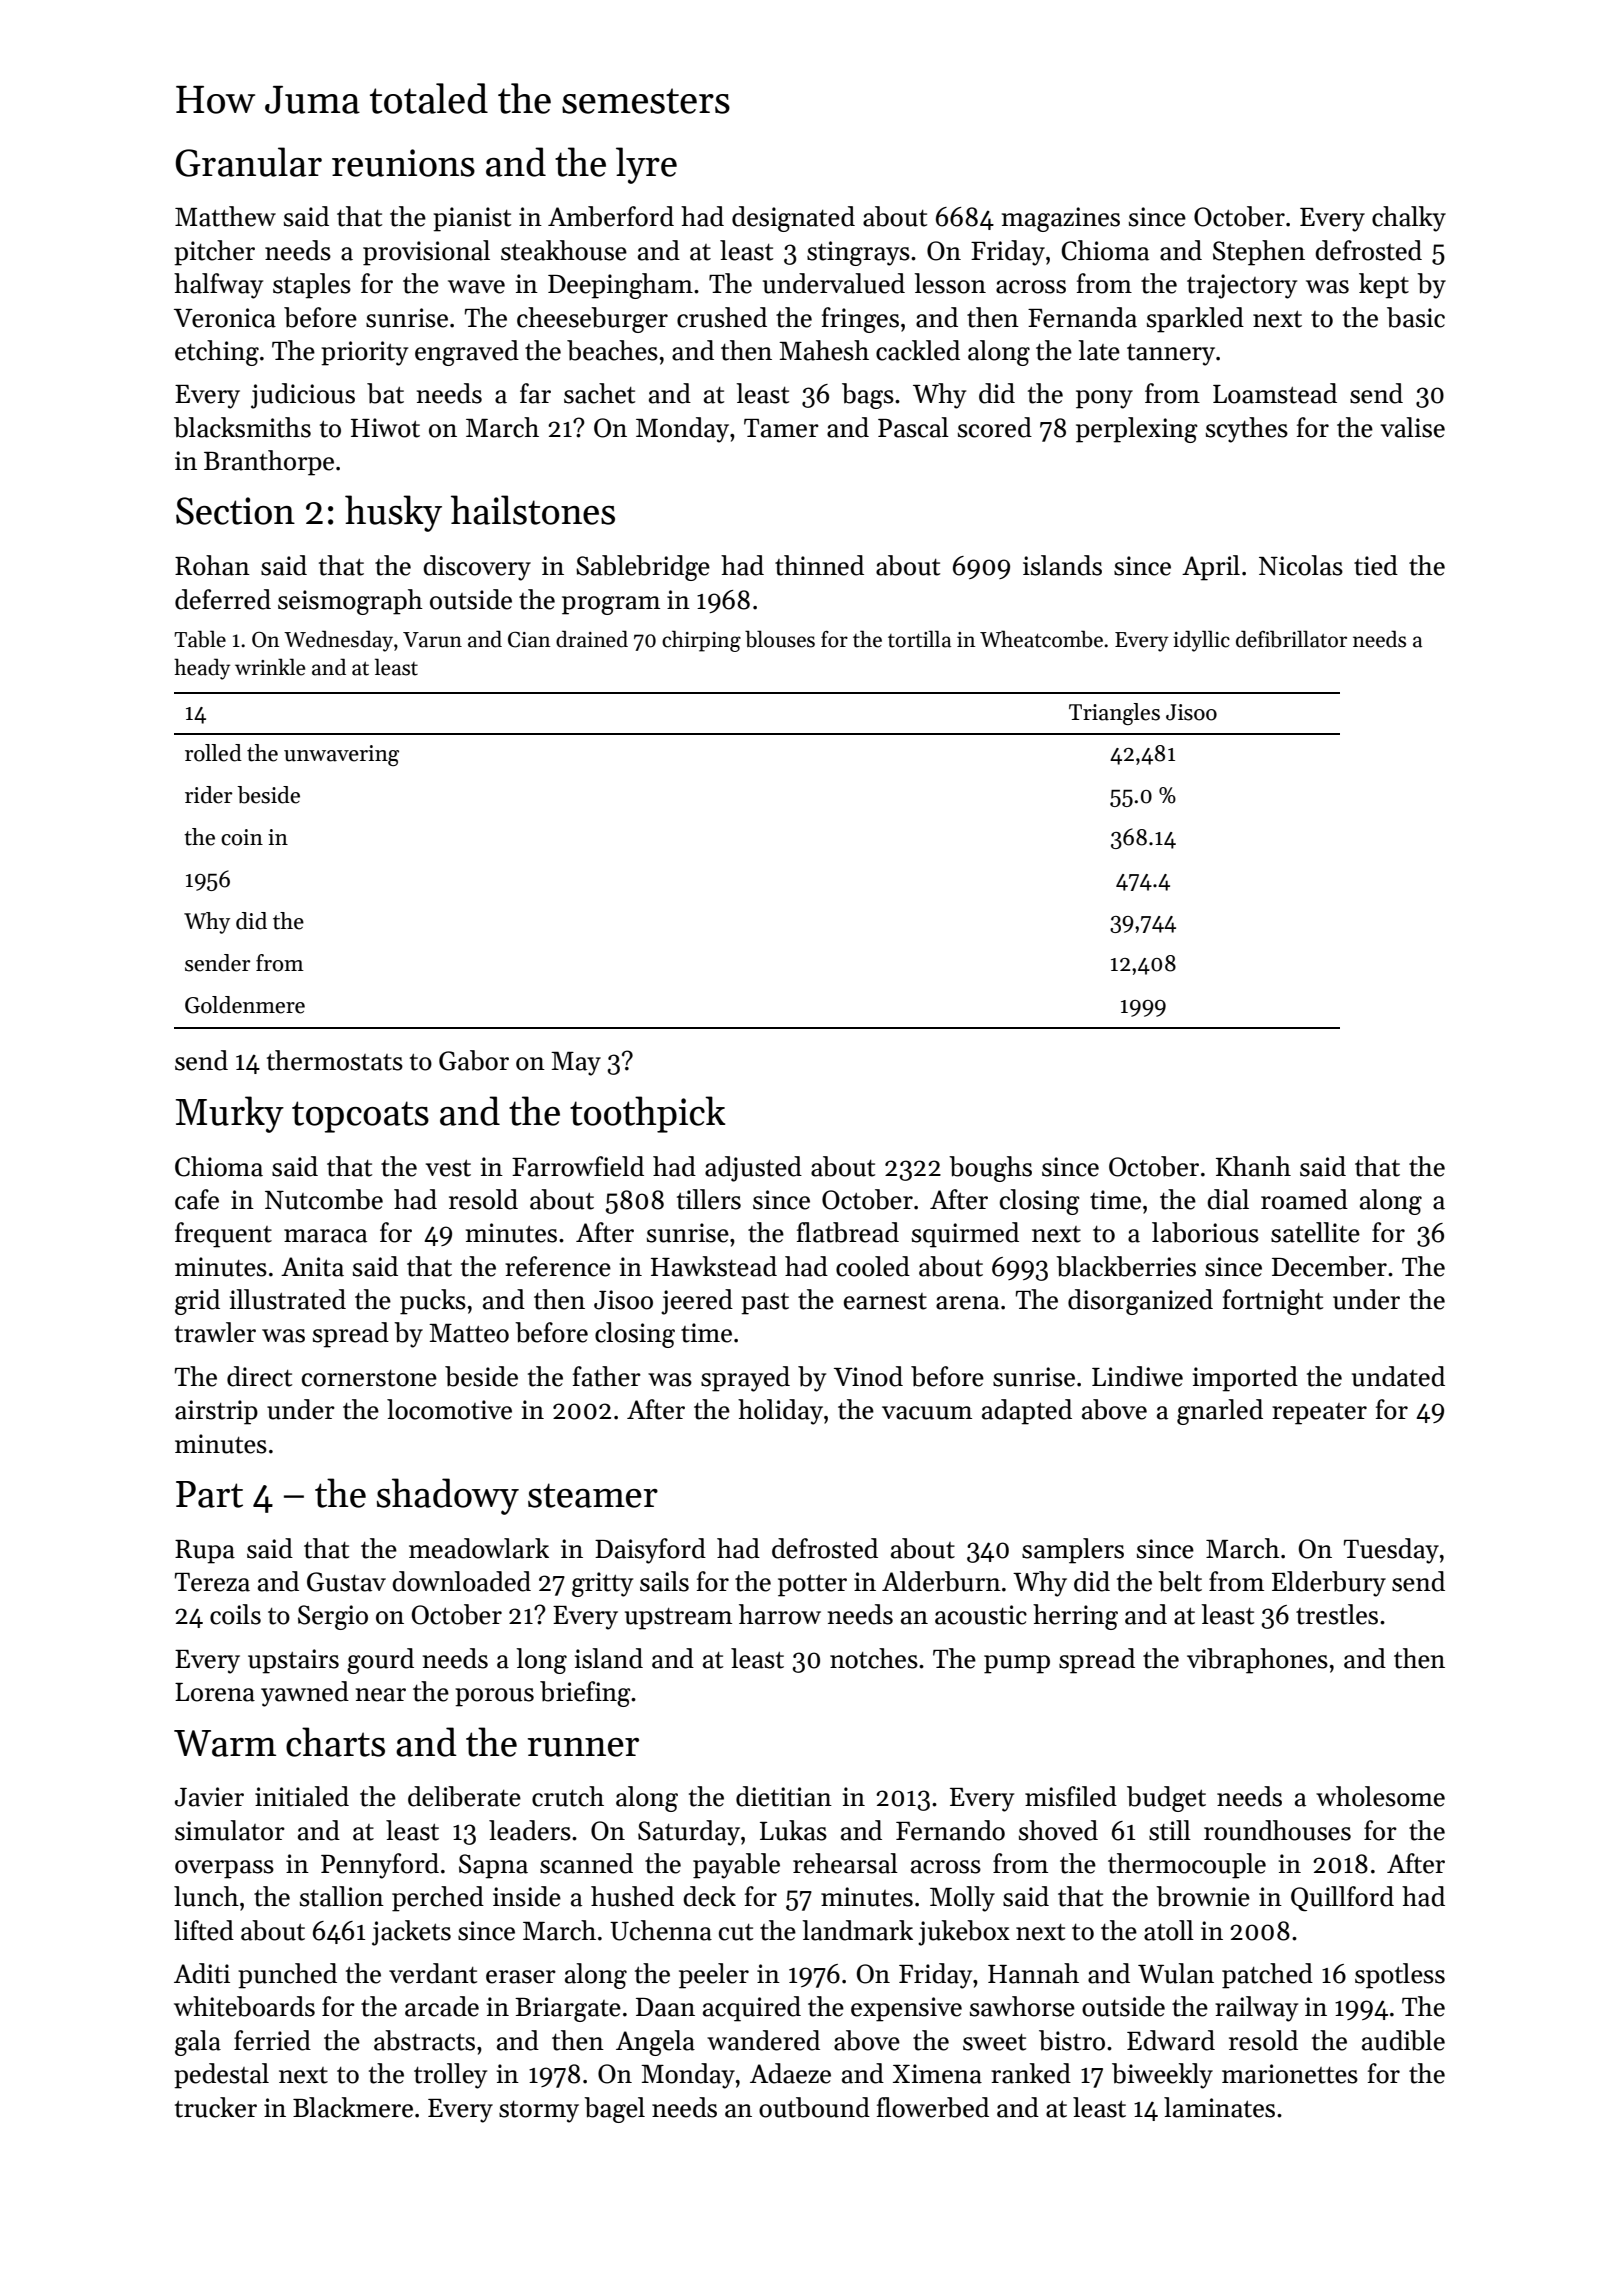  Describe the element at coordinates (990, 1169) in the screenshot. I see `boughs` at that location.
